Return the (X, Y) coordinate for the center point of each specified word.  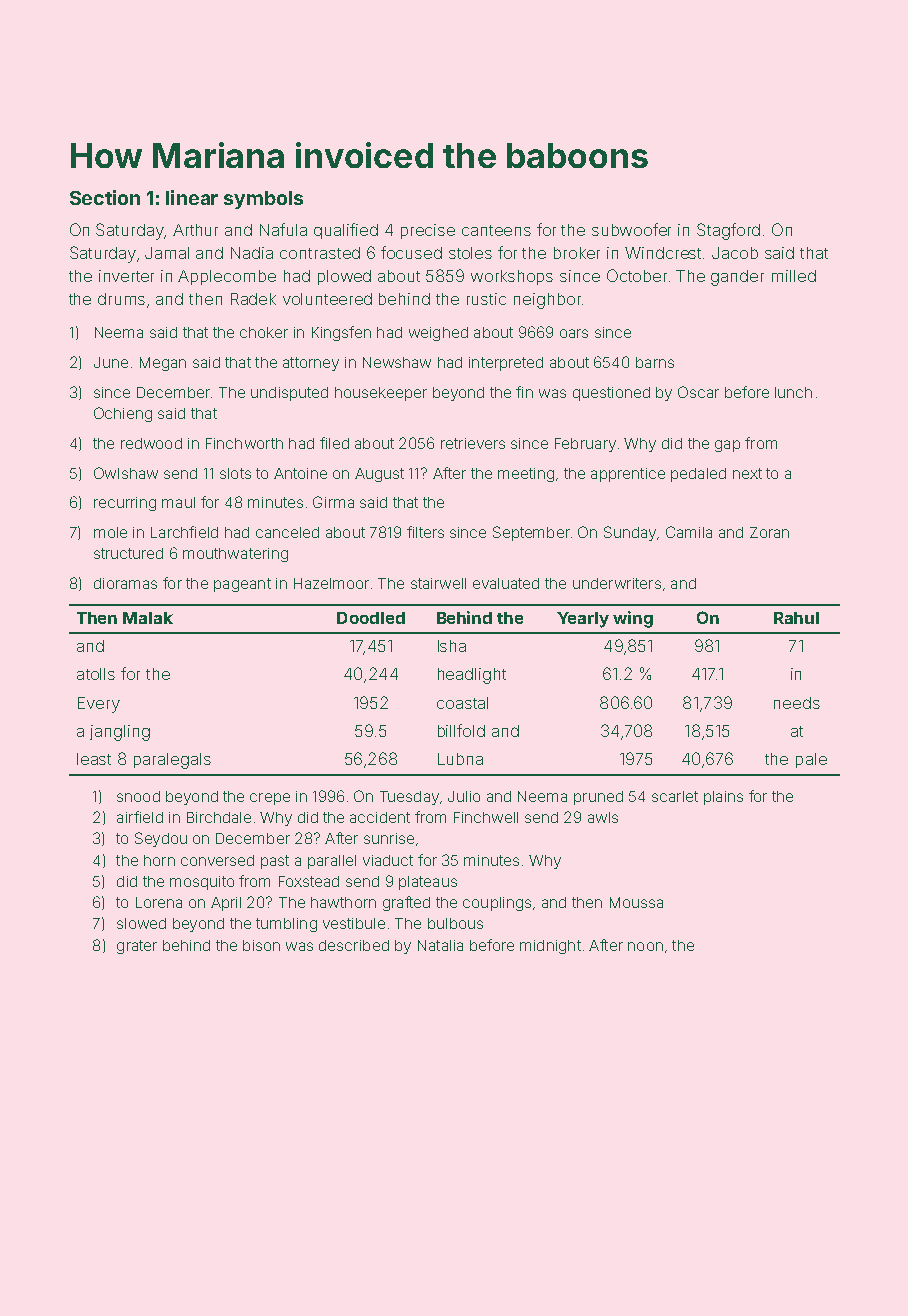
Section (105, 197)
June (111, 362)
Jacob (735, 253)
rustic (486, 299)
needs (797, 703)
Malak (148, 618)
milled (794, 276)
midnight (550, 947)
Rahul (796, 618)
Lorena (159, 902)
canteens (496, 230)
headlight (472, 676)
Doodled (371, 618)
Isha (452, 646)
